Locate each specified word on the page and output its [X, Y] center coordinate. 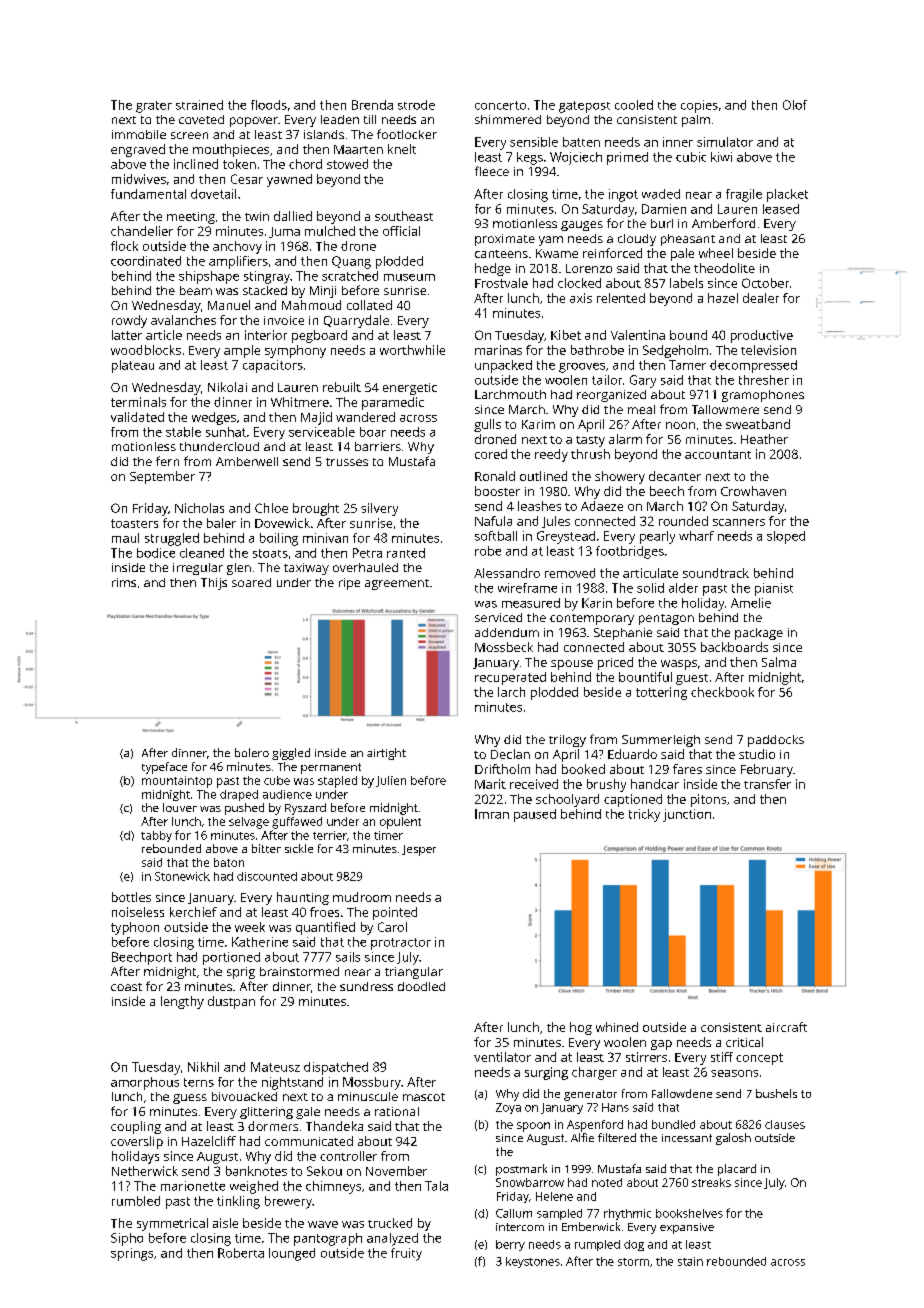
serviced [498, 617]
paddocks [776, 741]
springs [132, 1254]
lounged [292, 1254]
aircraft [786, 1027]
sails [348, 957]
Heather [764, 439]
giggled [291, 754]
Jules [556, 522]
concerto [500, 105]
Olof [795, 105]
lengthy [182, 1002]
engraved [138, 150]
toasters [134, 523]
